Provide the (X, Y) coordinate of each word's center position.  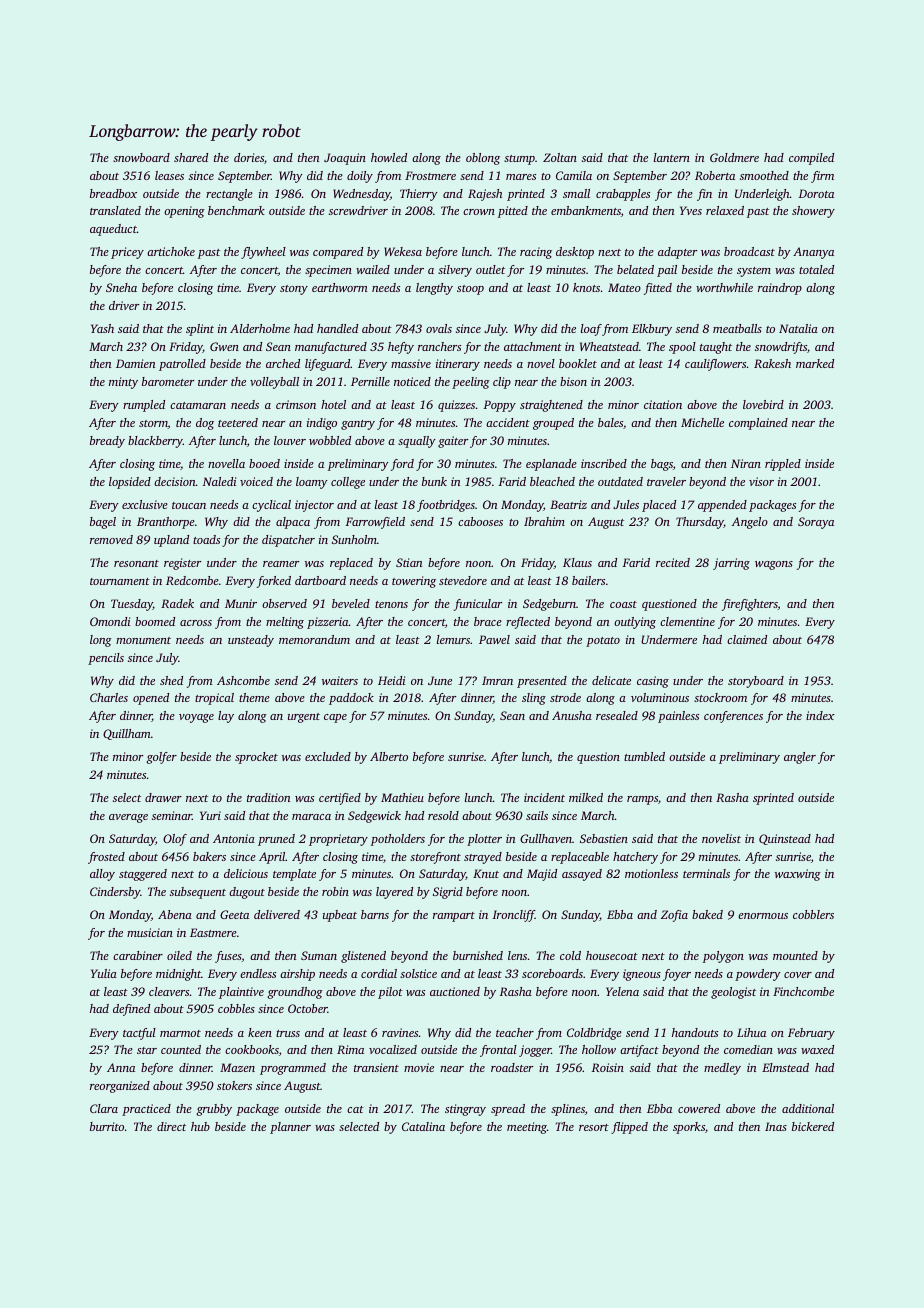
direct (171, 1126)
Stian (409, 562)
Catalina (423, 1126)
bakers (209, 856)
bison (573, 381)
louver (290, 440)
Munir (241, 603)
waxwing (798, 875)
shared (191, 157)
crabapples (623, 195)
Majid (542, 875)
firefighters (750, 605)
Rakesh (772, 363)
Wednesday (361, 195)
